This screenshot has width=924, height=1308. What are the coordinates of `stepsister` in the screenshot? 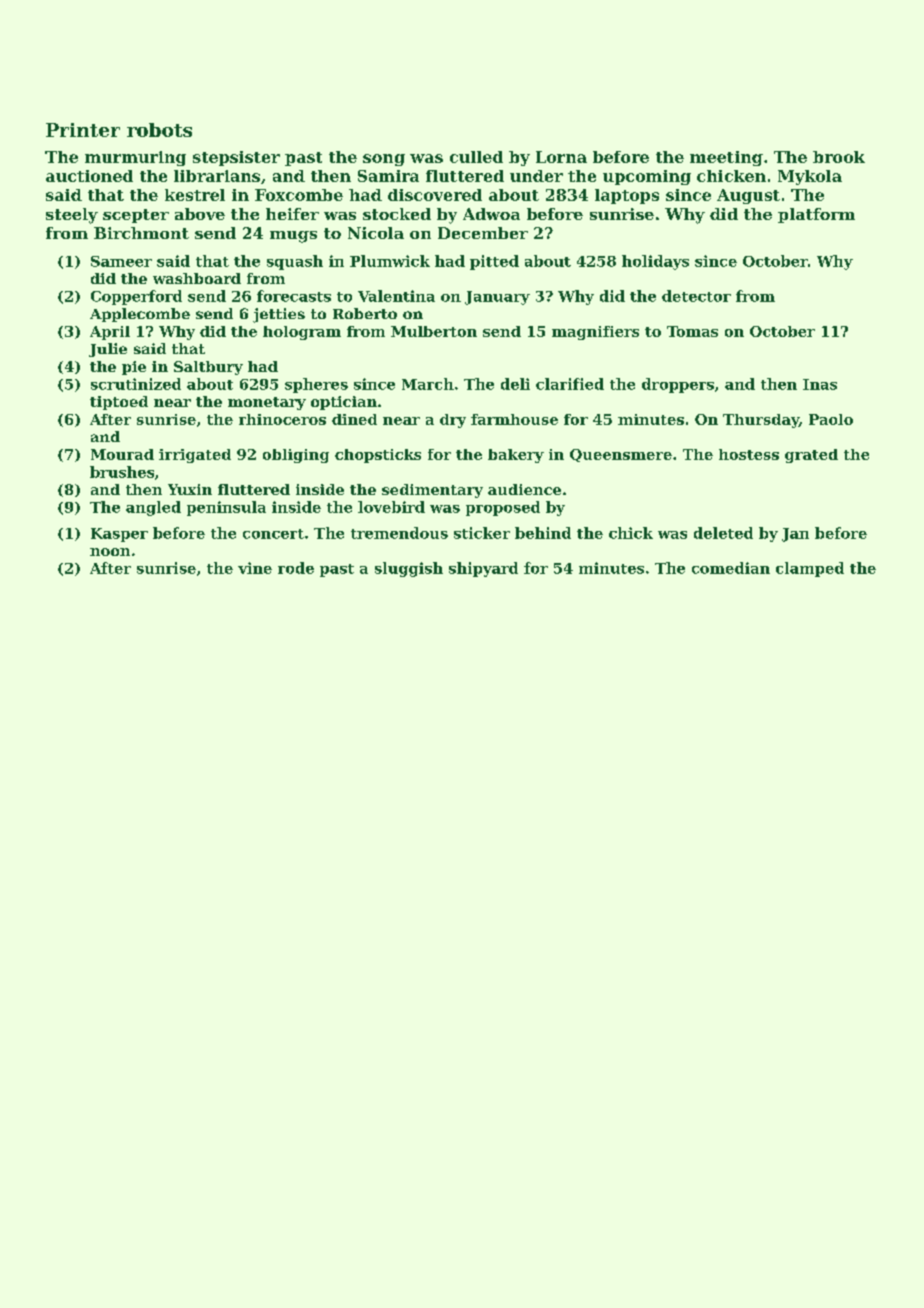 It's located at (236, 158).
